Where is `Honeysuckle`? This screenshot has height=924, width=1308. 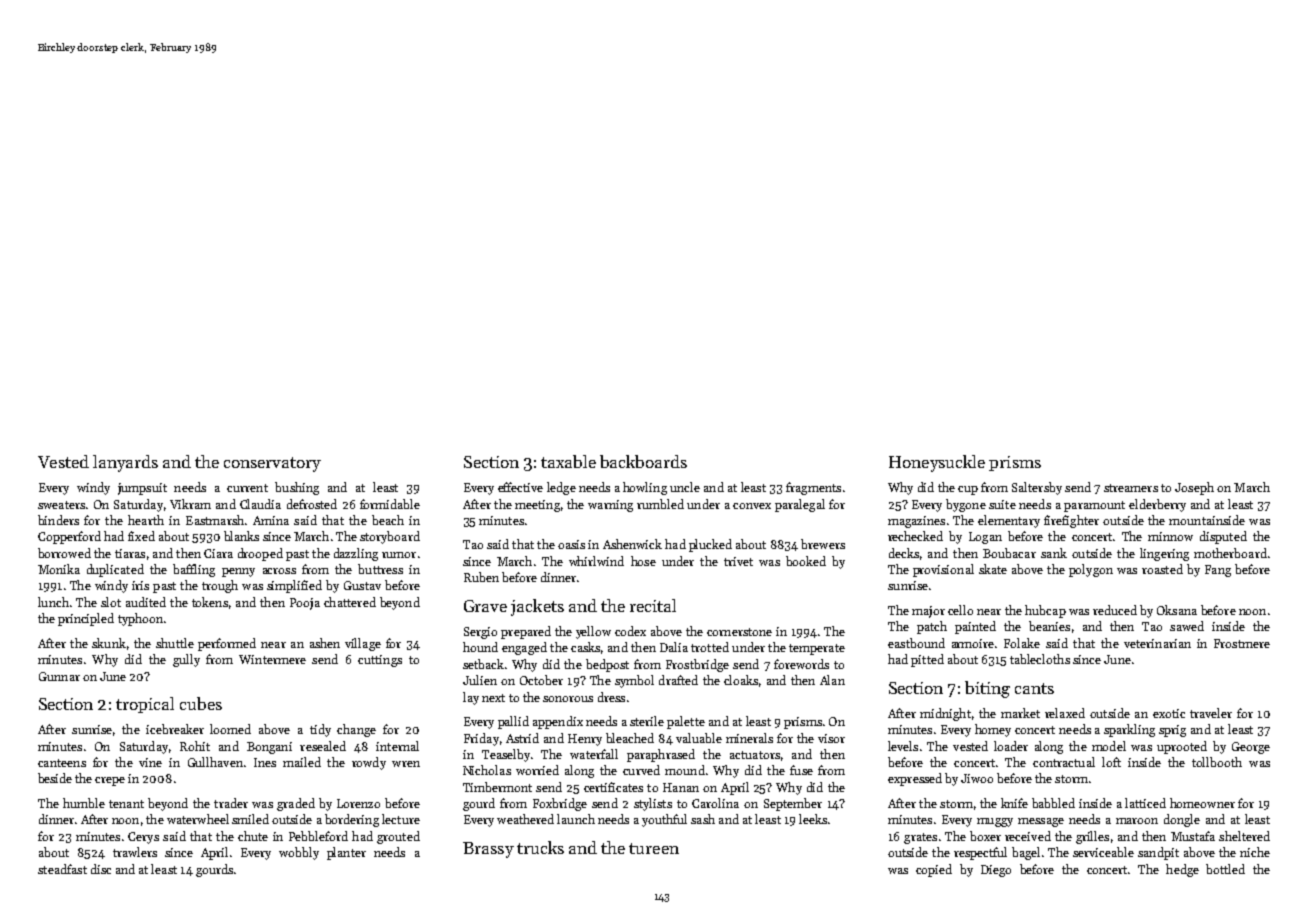 Honeysuckle is located at coordinates (937, 463).
